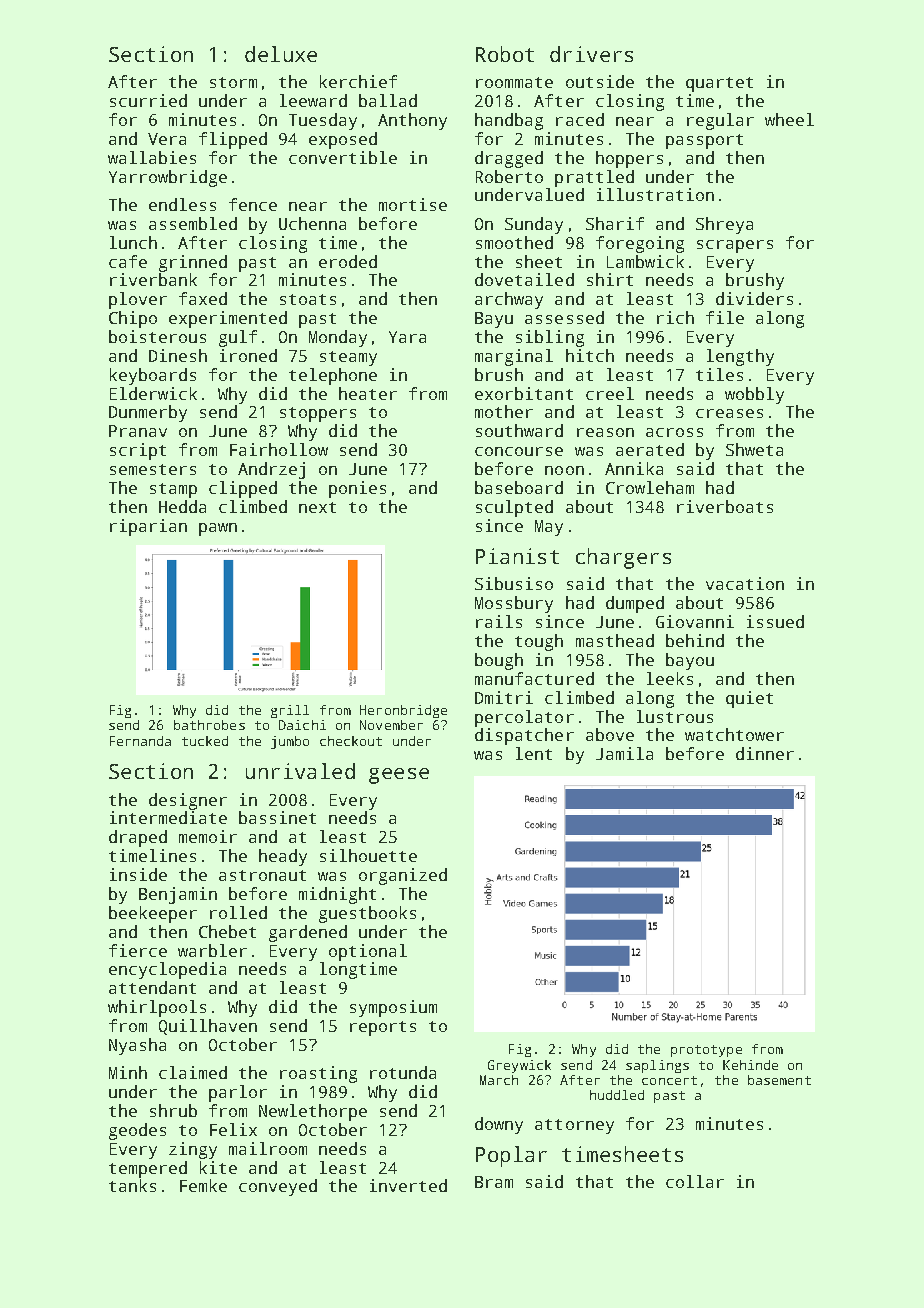 The width and height of the screenshot is (924, 1308). Describe the element at coordinates (138, 838) in the screenshot. I see `draped` at that location.
